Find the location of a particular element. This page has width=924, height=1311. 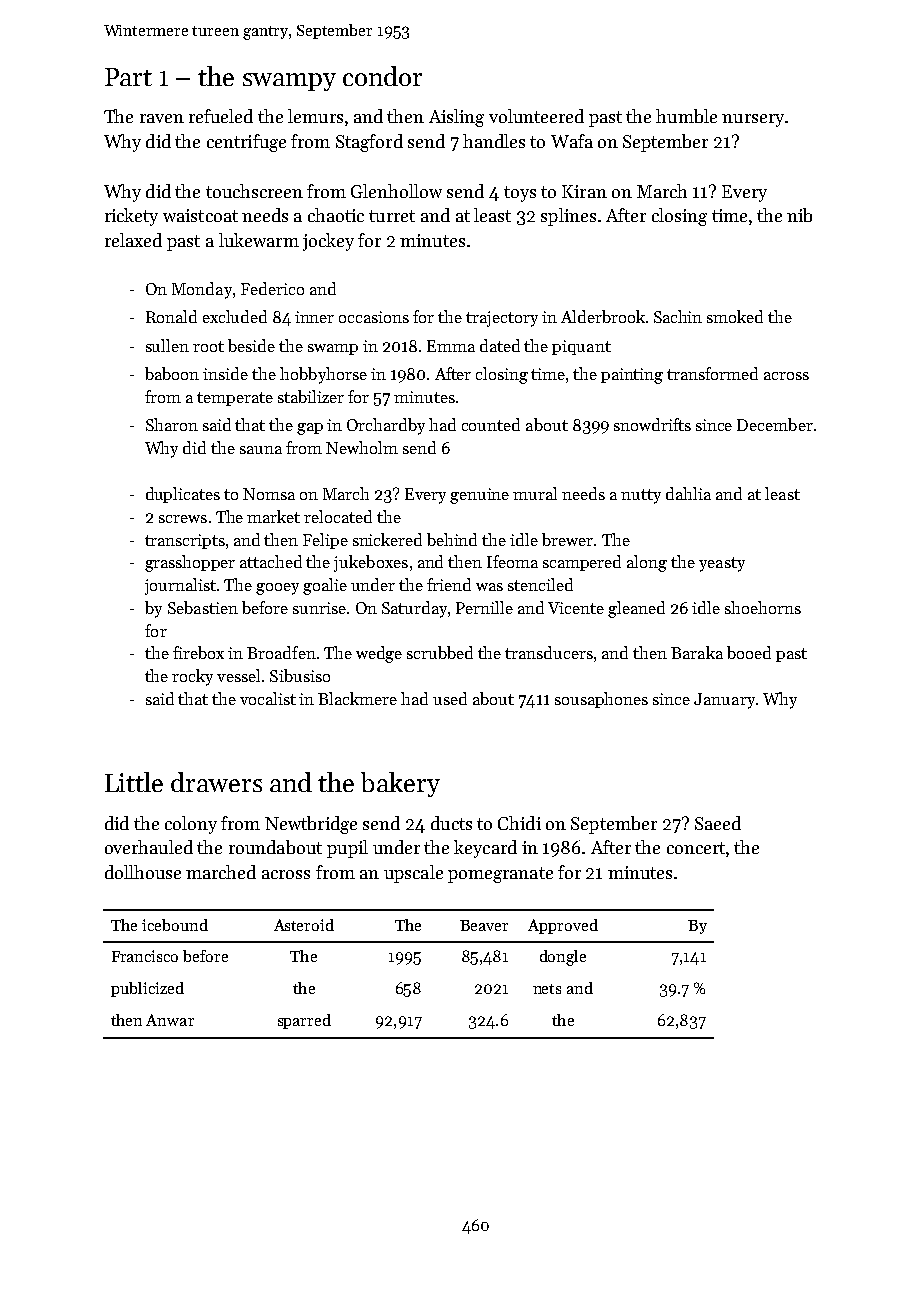

sauna is located at coordinates (261, 450).
